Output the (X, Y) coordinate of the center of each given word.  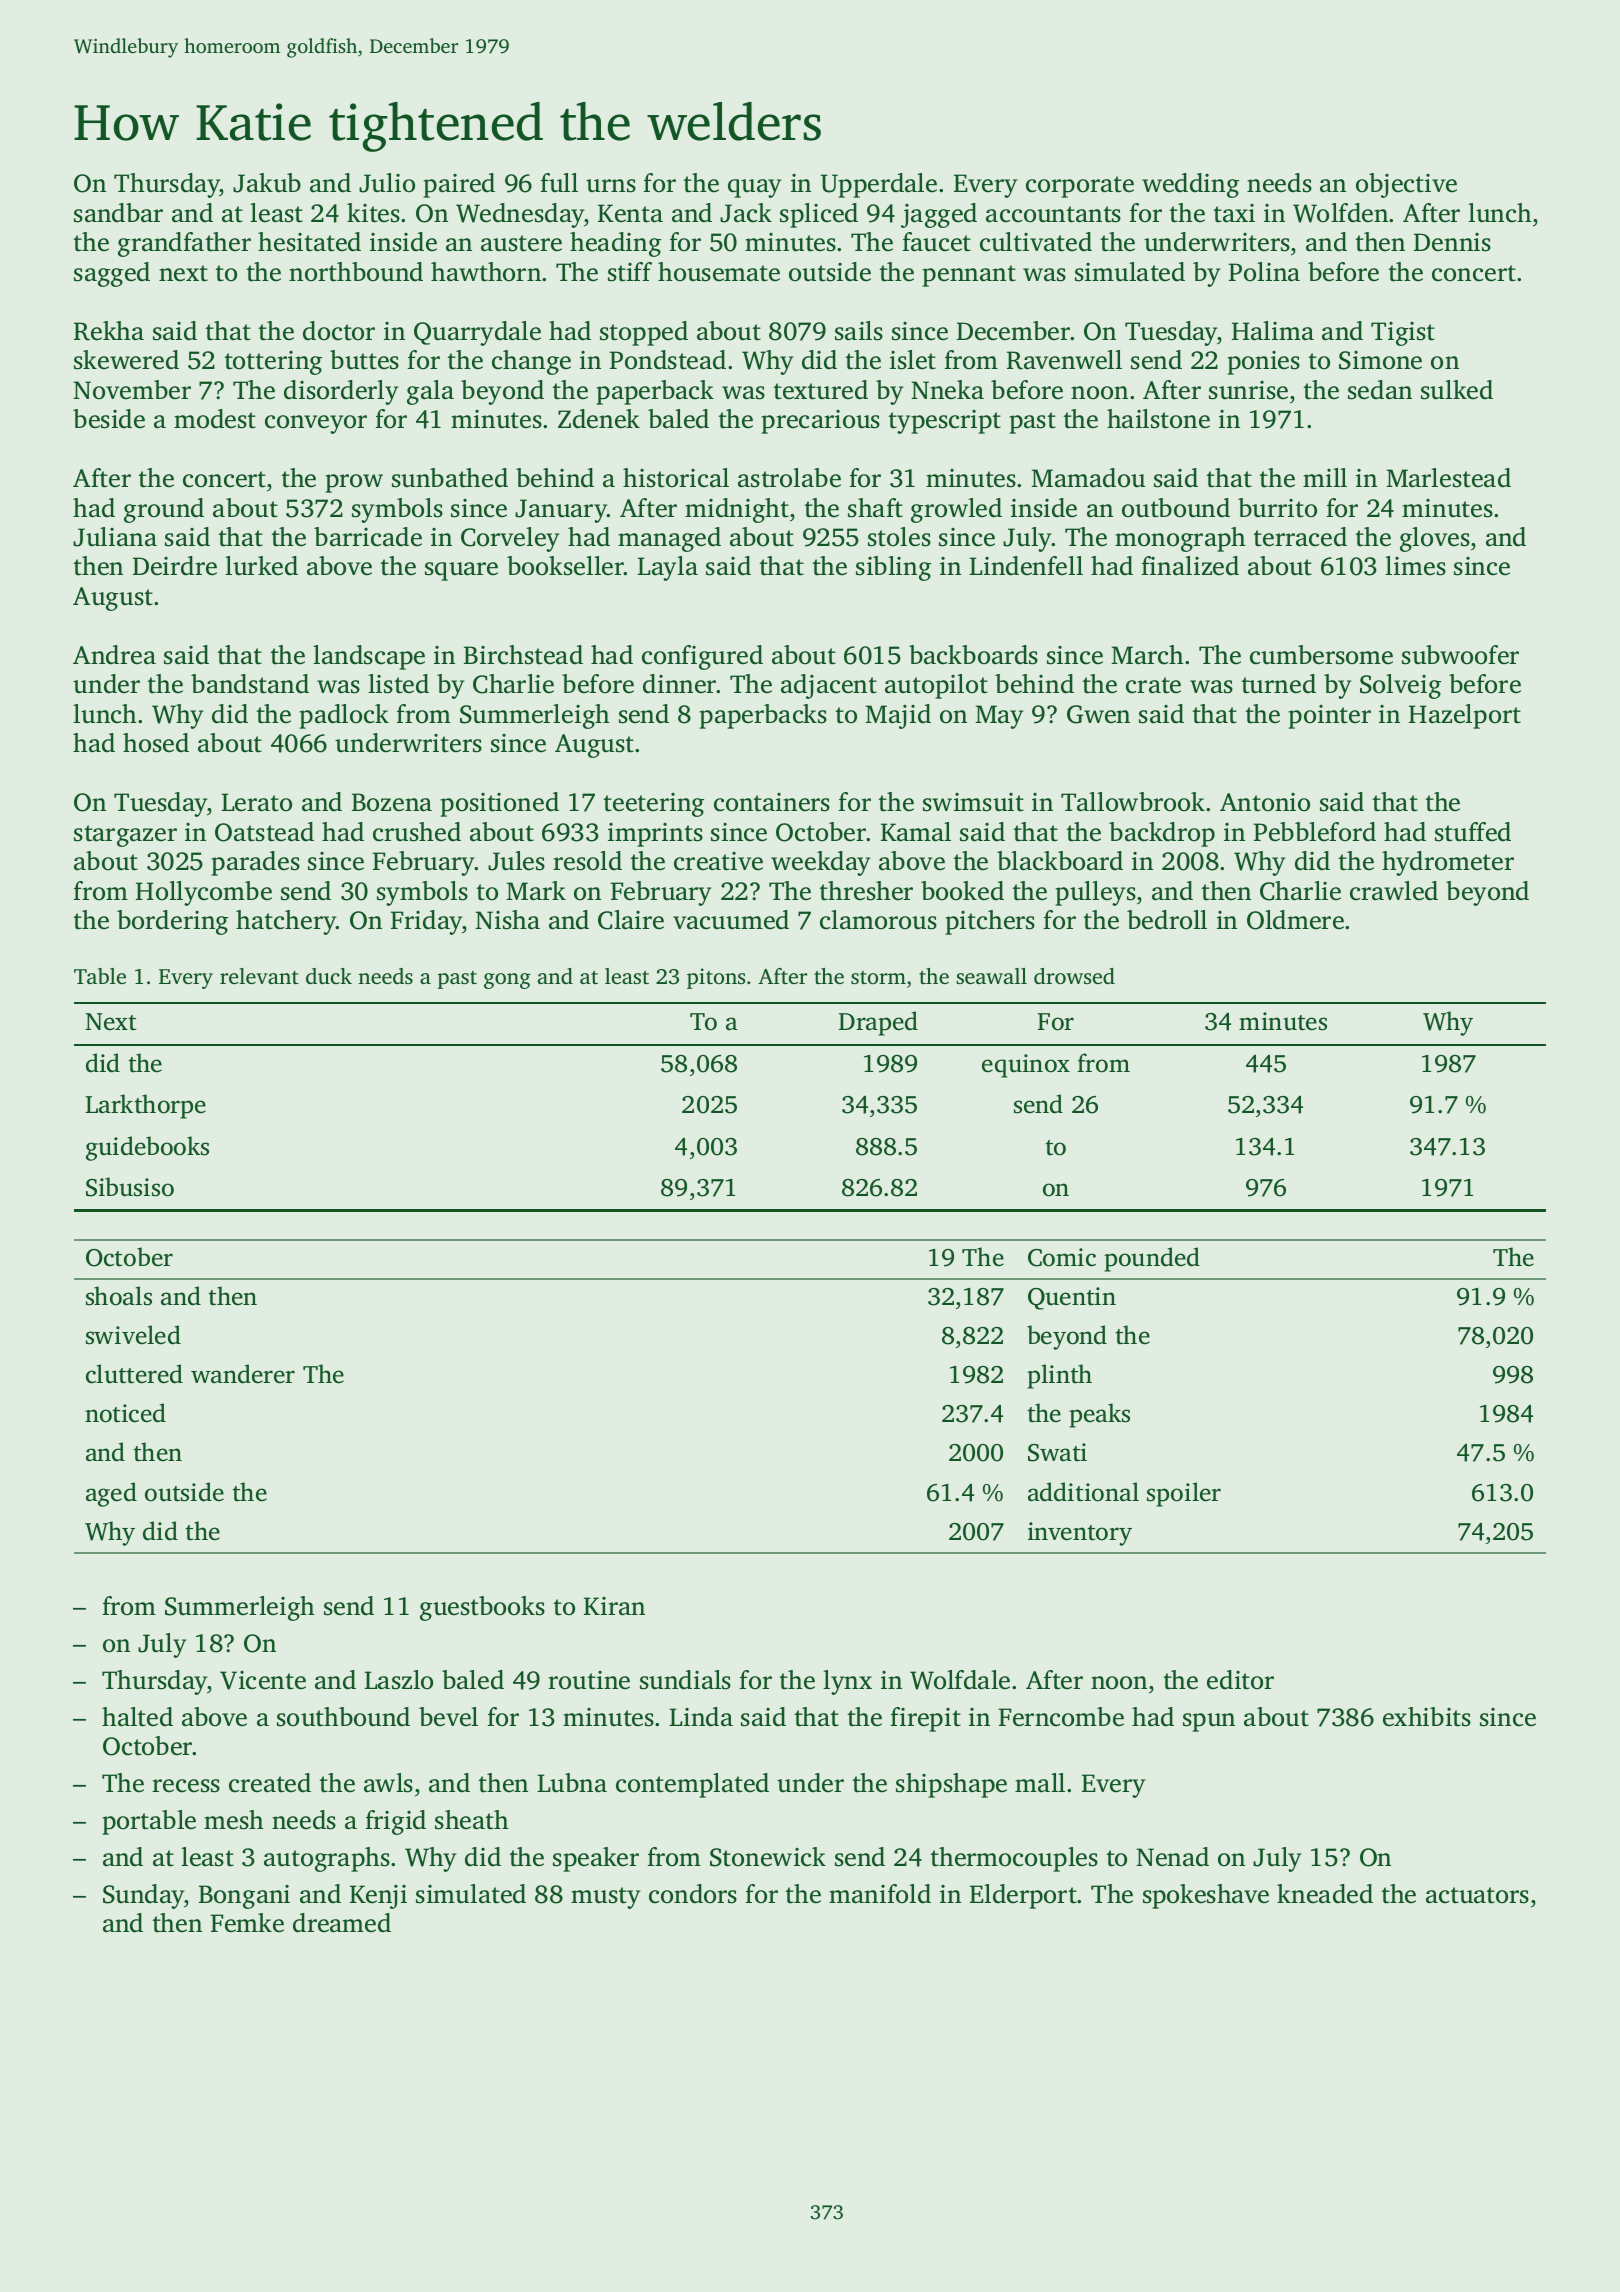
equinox (1026, 1066)
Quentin (1072, 1298)
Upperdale (879, 185)
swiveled (133, 1335)
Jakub (267, 183)
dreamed (342, 1923)
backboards (973, 655)
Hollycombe (204, 893)
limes (1415, 566)
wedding (1190, 185)
